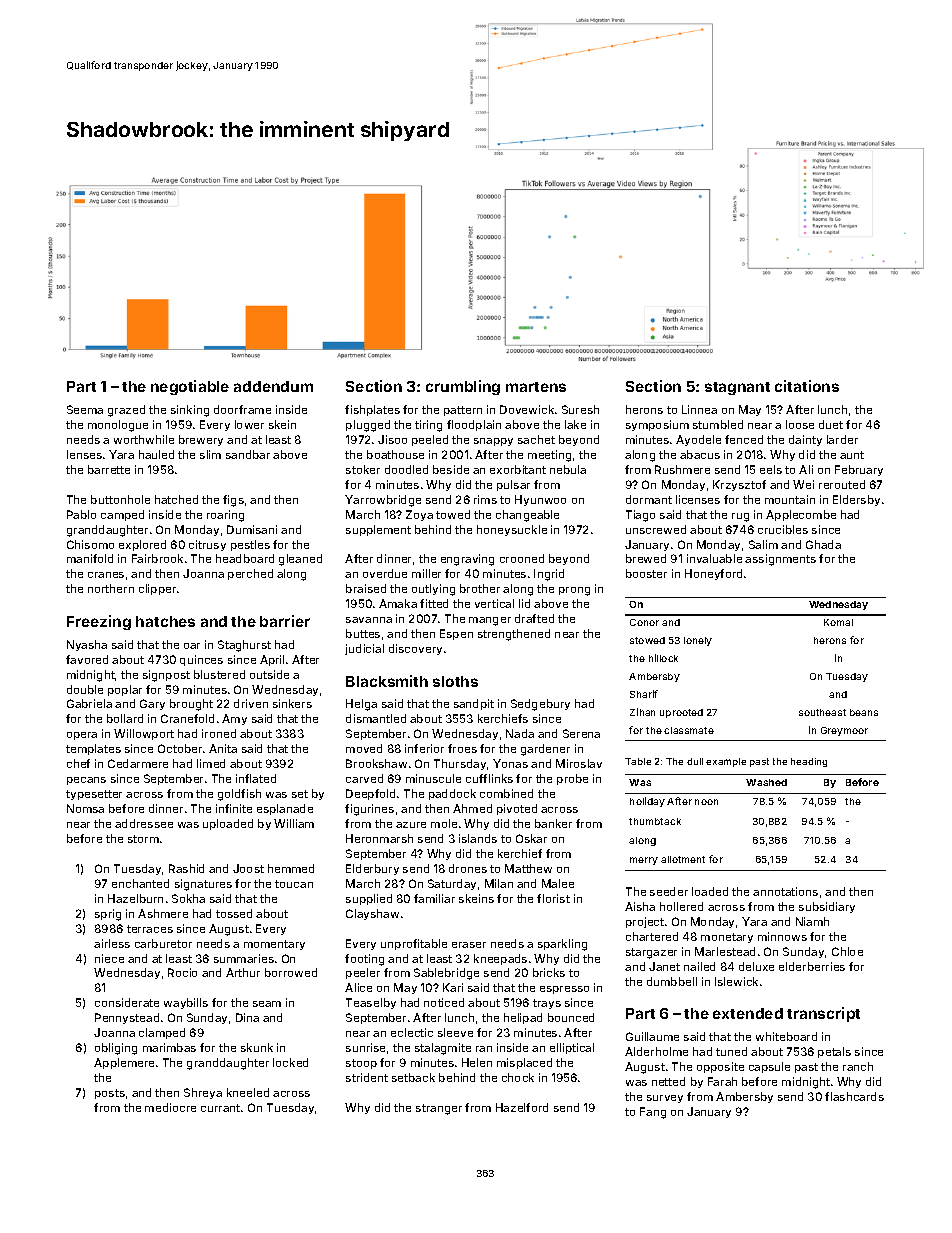  Describe the element at coordinates (469, 945) in the screenshot. I see `eraser` at that location.
